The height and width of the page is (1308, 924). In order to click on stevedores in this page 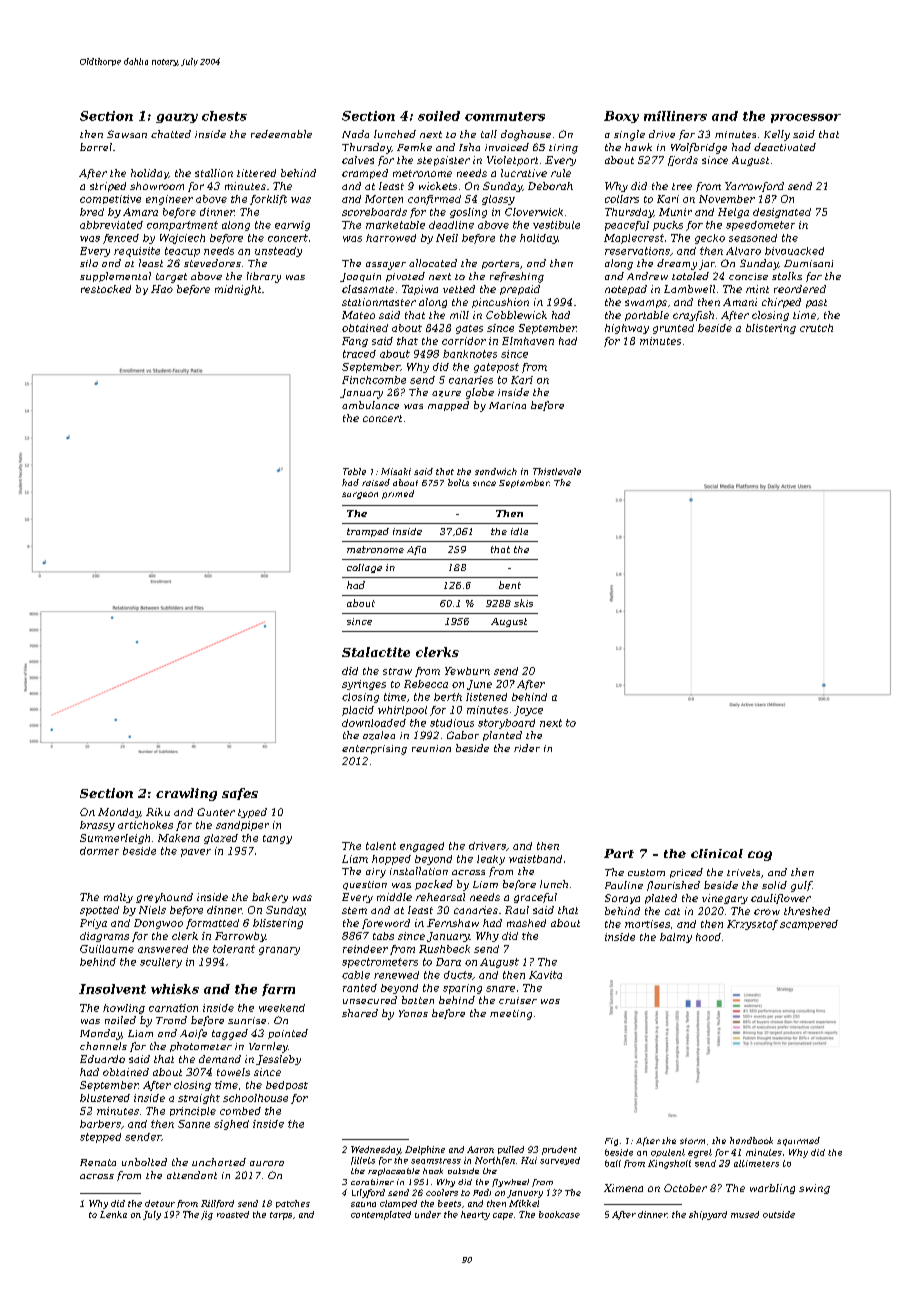, I will do `click(212, 263)`.
